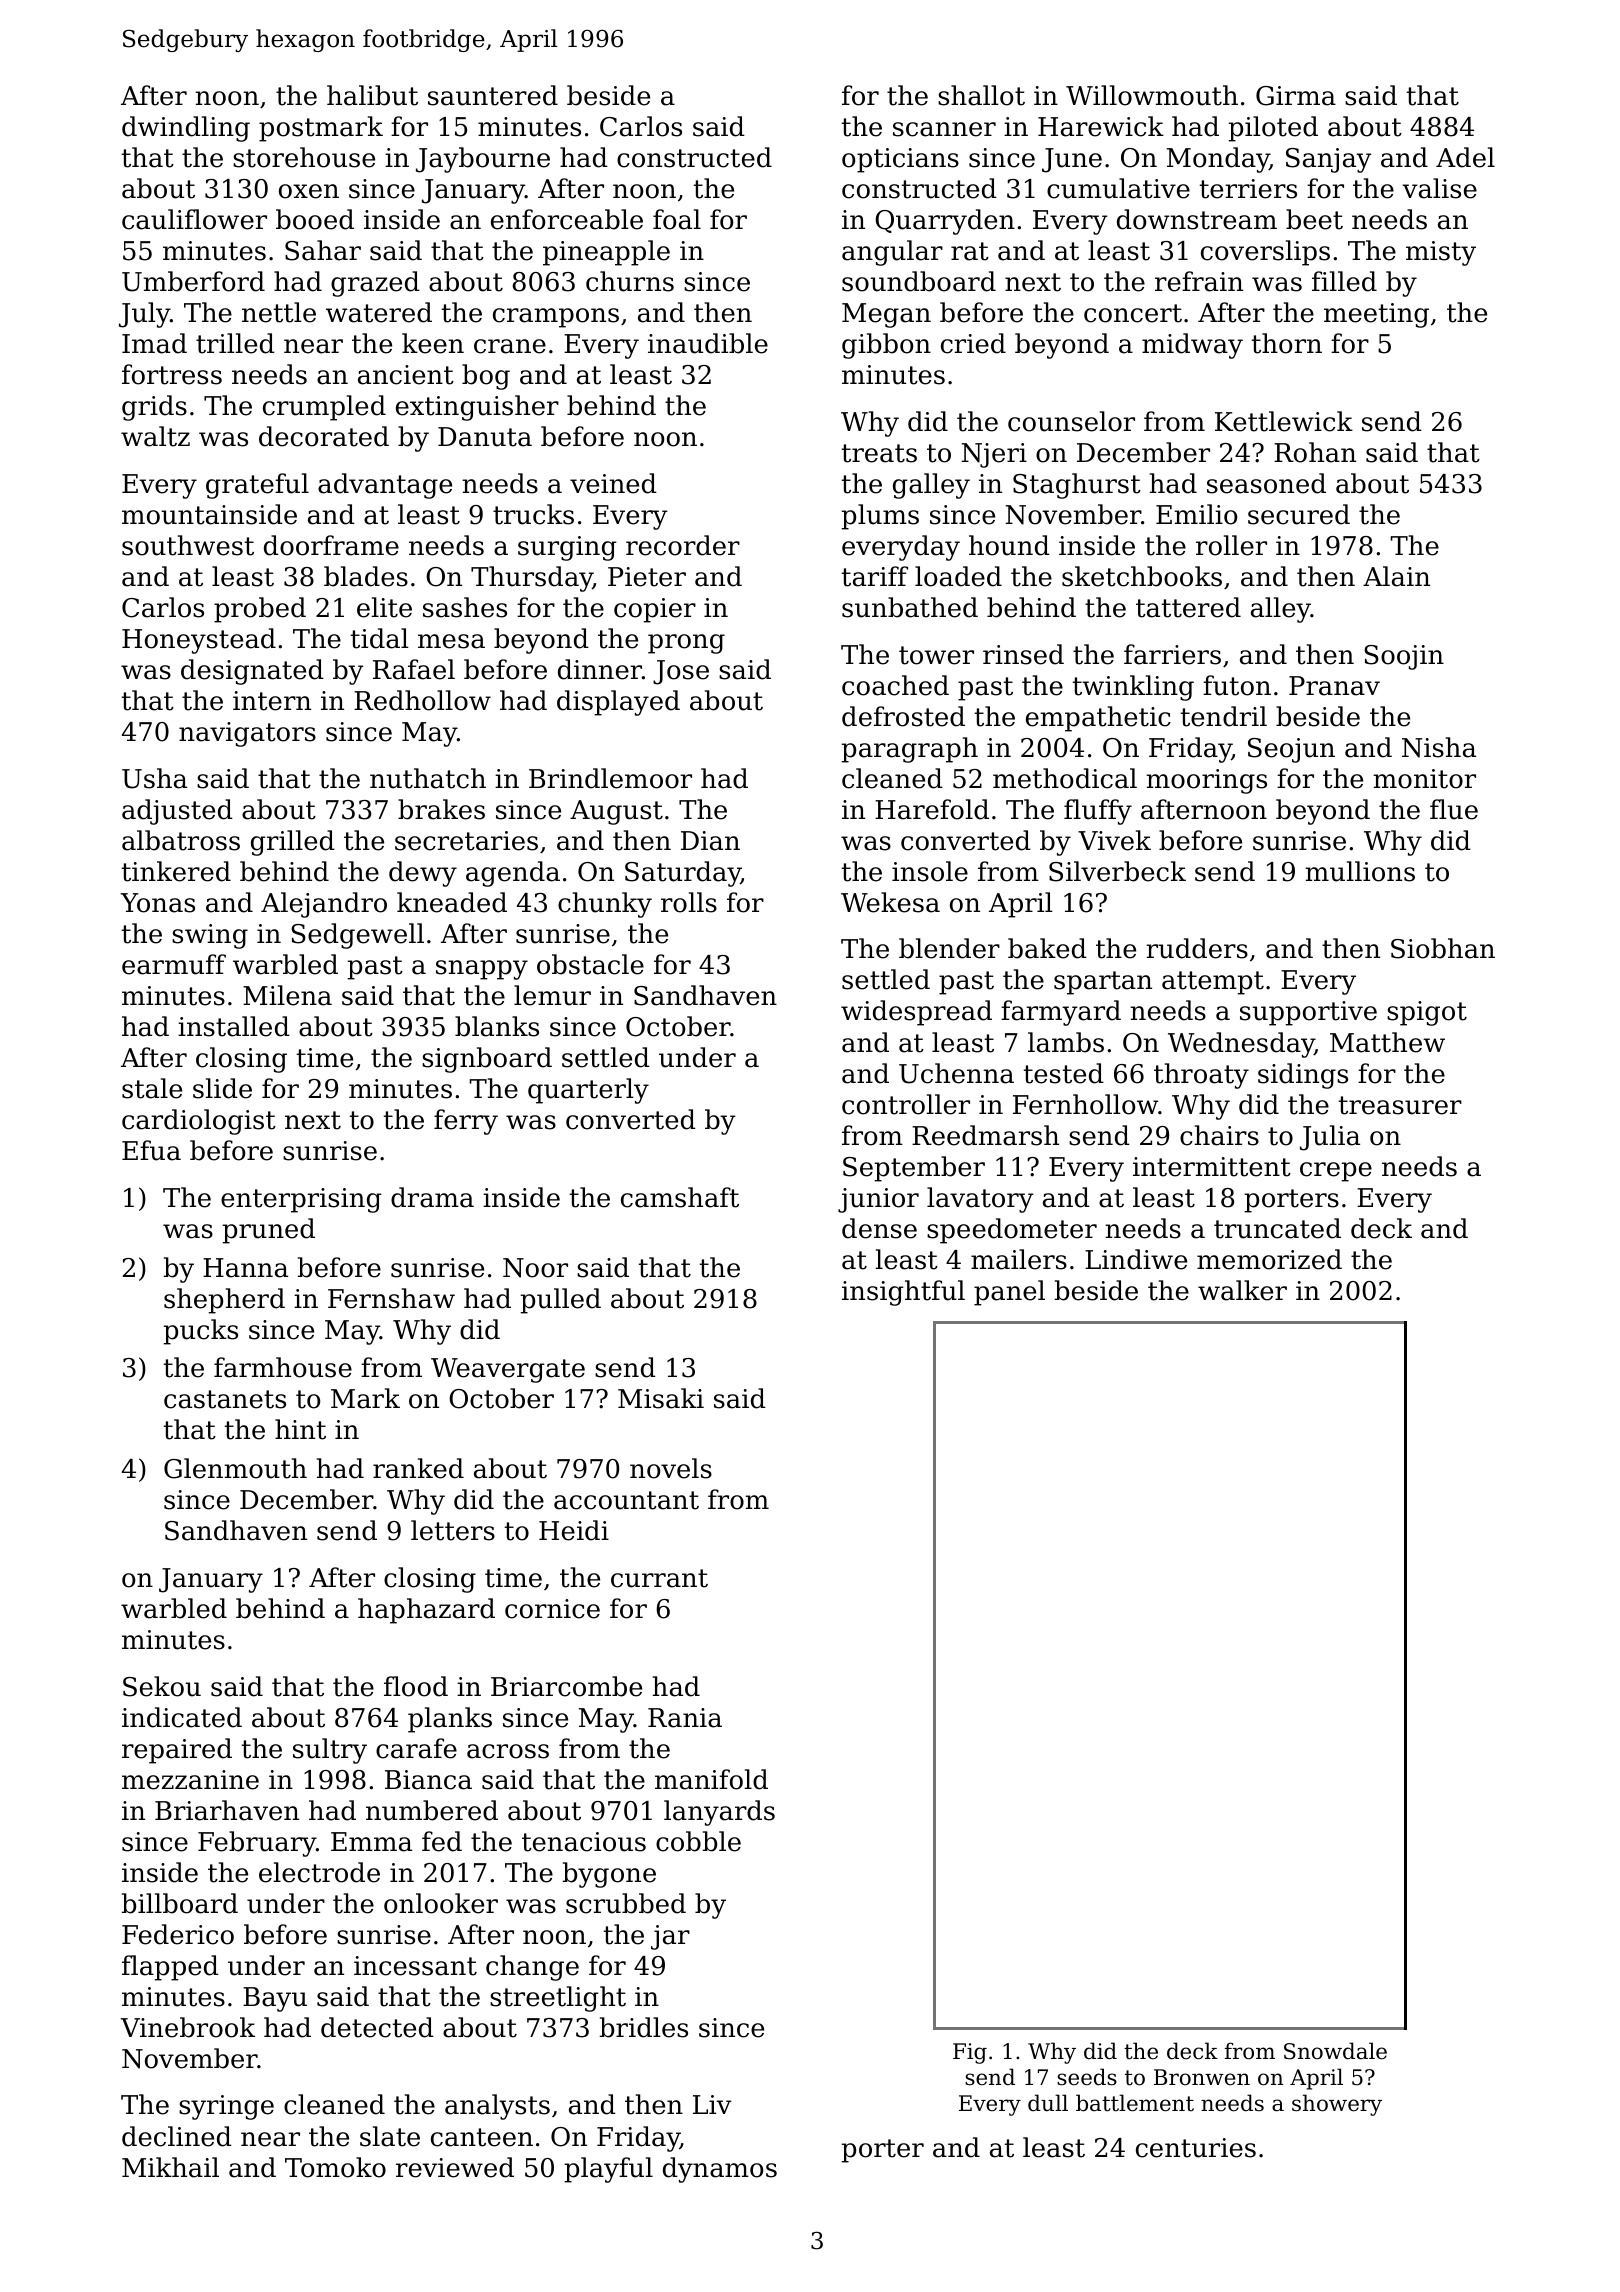 The image size is (1620, 2292). Describe the element at coordinates (293, 843) in the screenshot. I see `grilled` at that location.
